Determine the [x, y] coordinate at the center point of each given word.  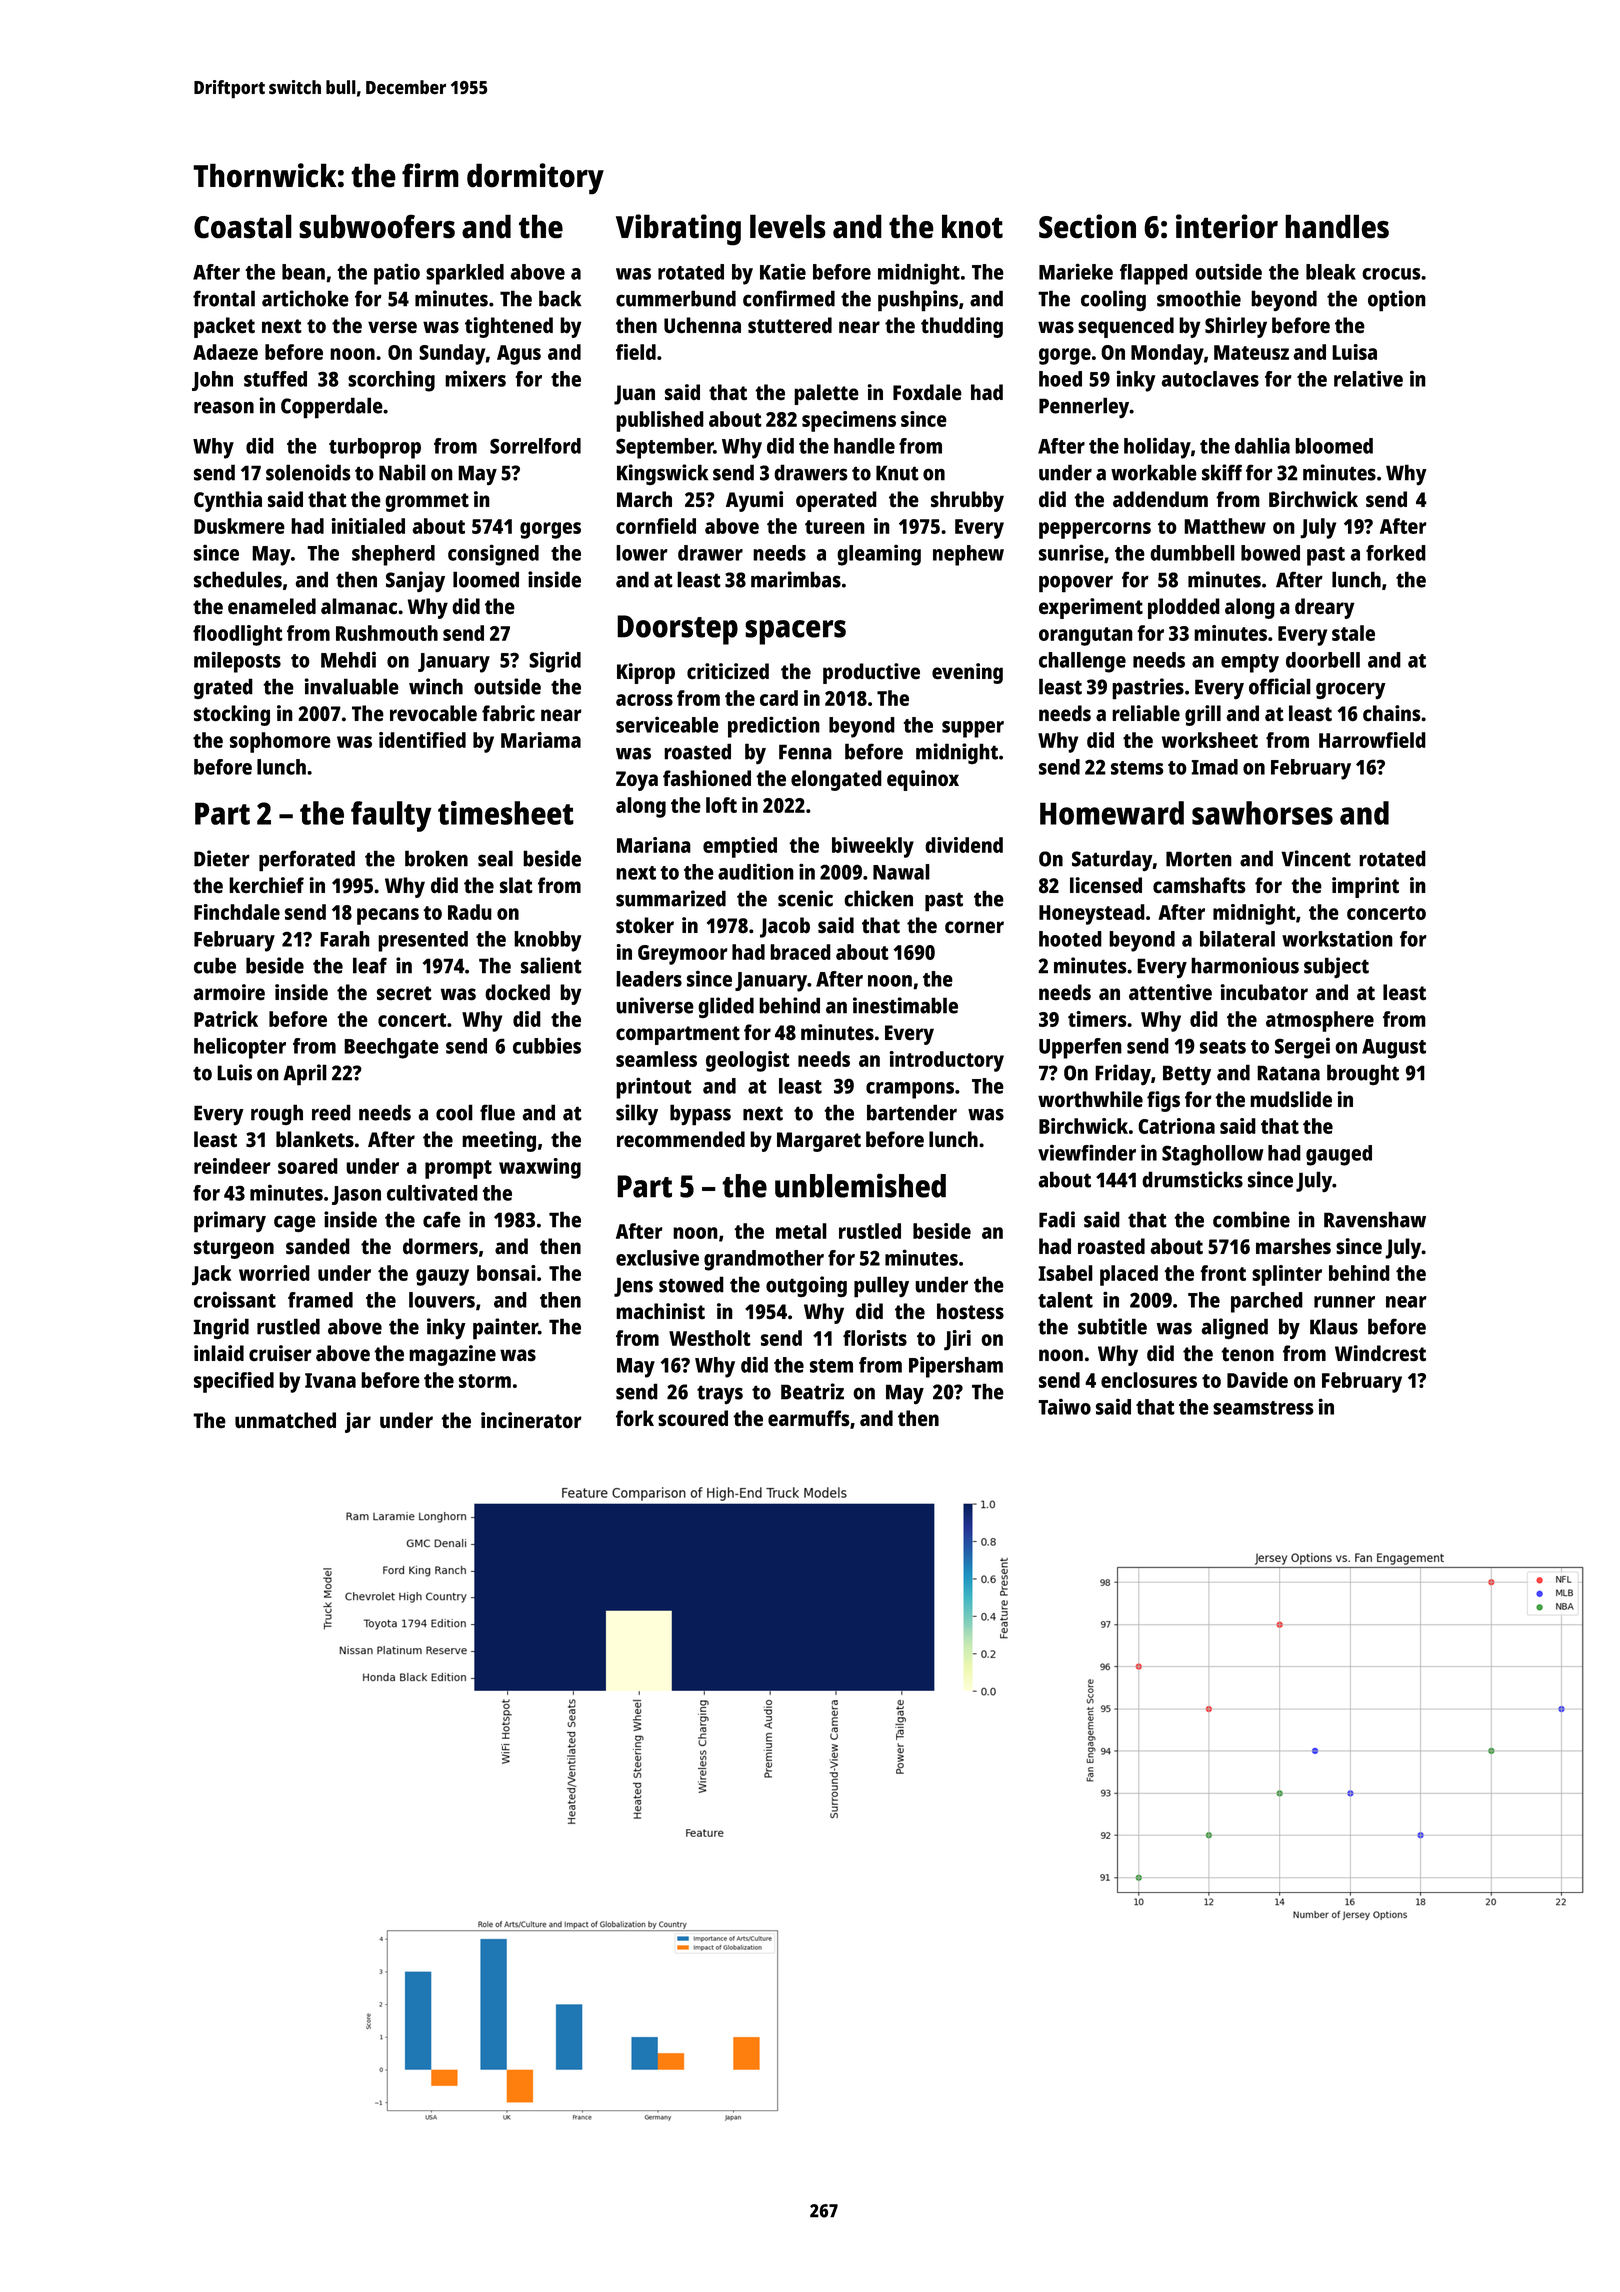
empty [1250, 663]
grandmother [764, 1260]
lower [642, 553]
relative [1368, 378]
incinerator [531, 1420]
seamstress [1263, 1408]
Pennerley [1084, 407]
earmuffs [809, 1418]
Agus [519, 355]
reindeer [232, 1166]
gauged [1339, 1155]
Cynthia [228, 501]
